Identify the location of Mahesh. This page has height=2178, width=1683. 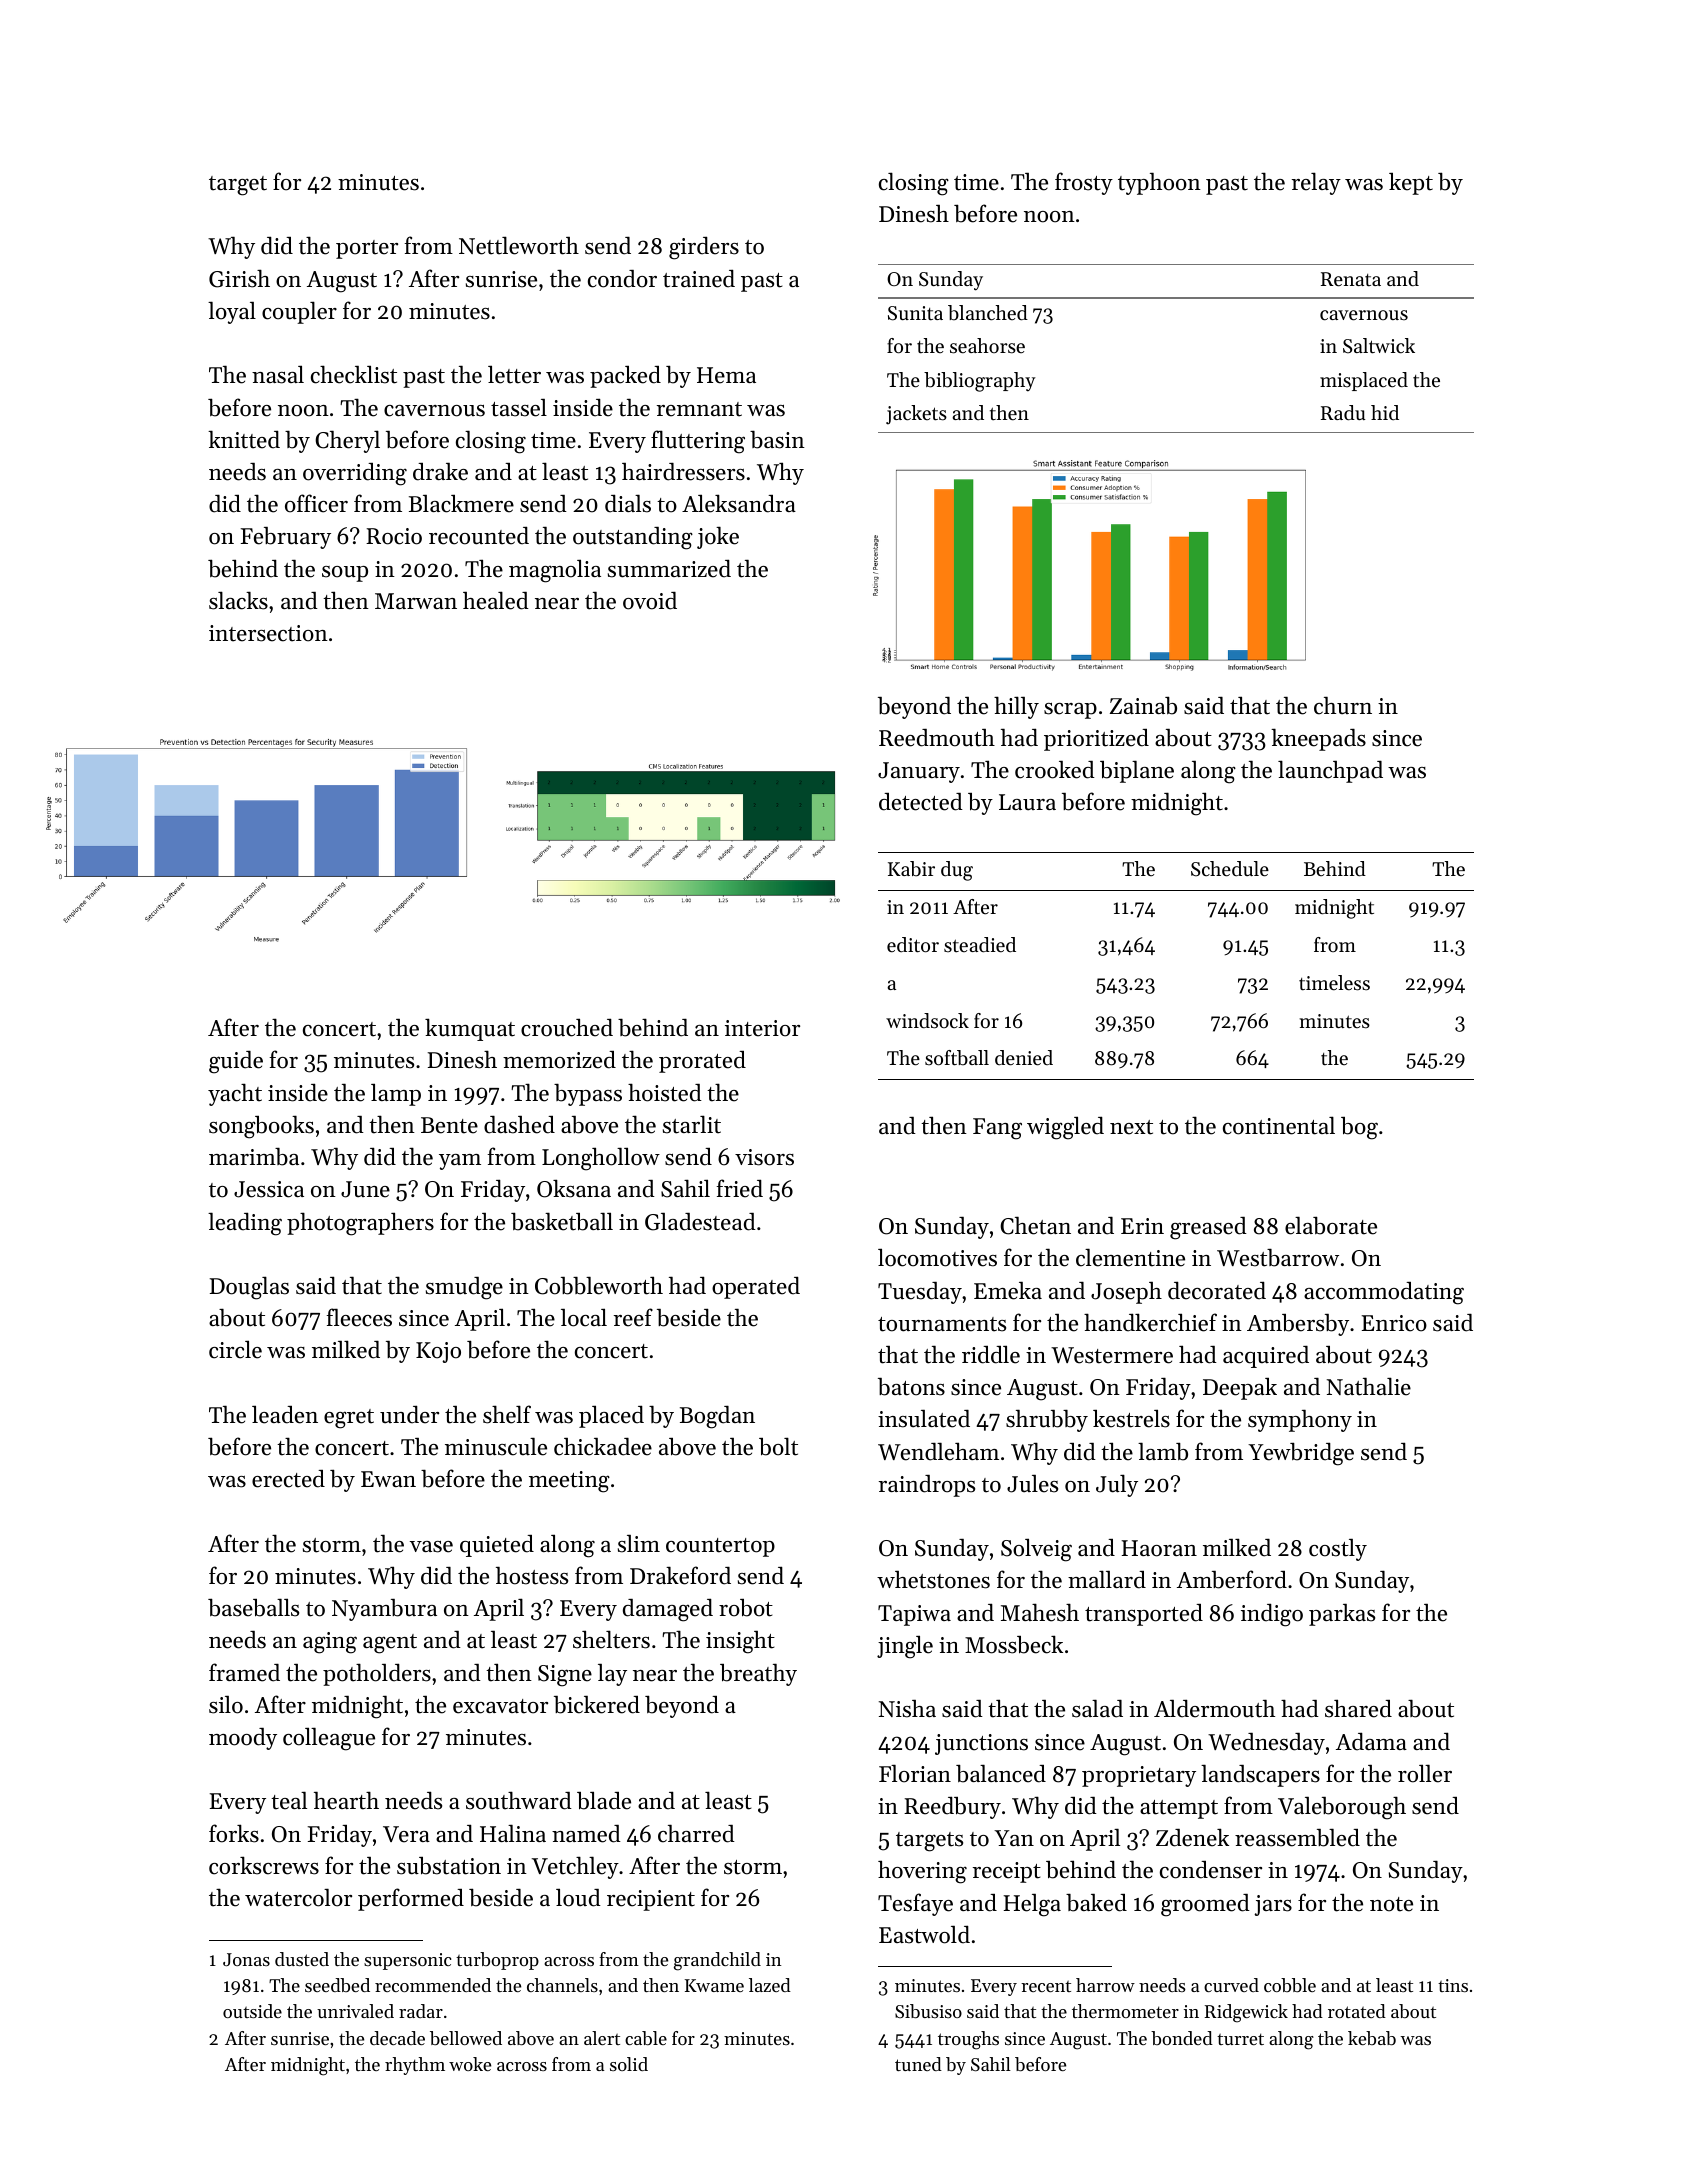
(1040, 1612).
